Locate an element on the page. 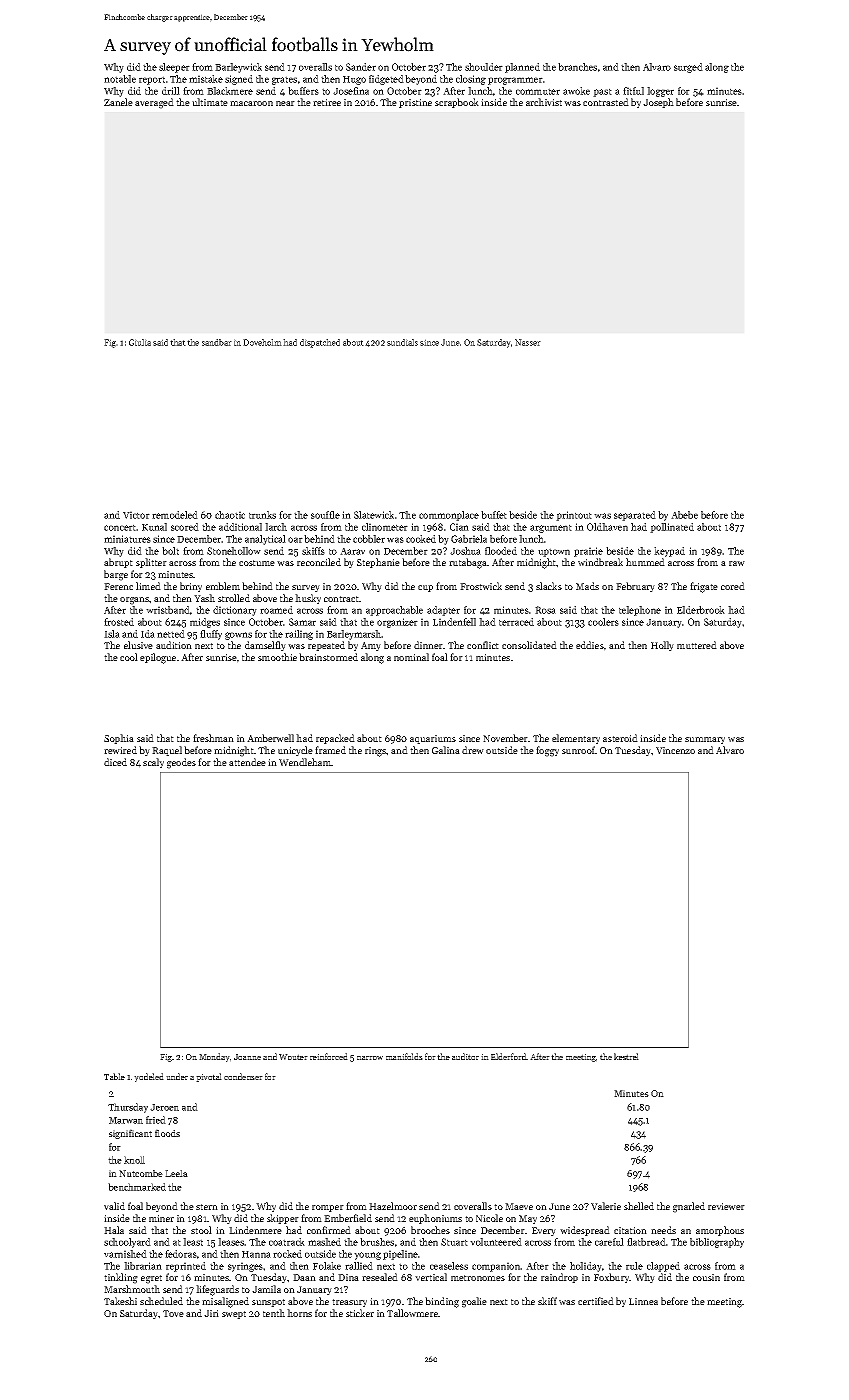  bibliography is located at coordinates (717, 1243).
